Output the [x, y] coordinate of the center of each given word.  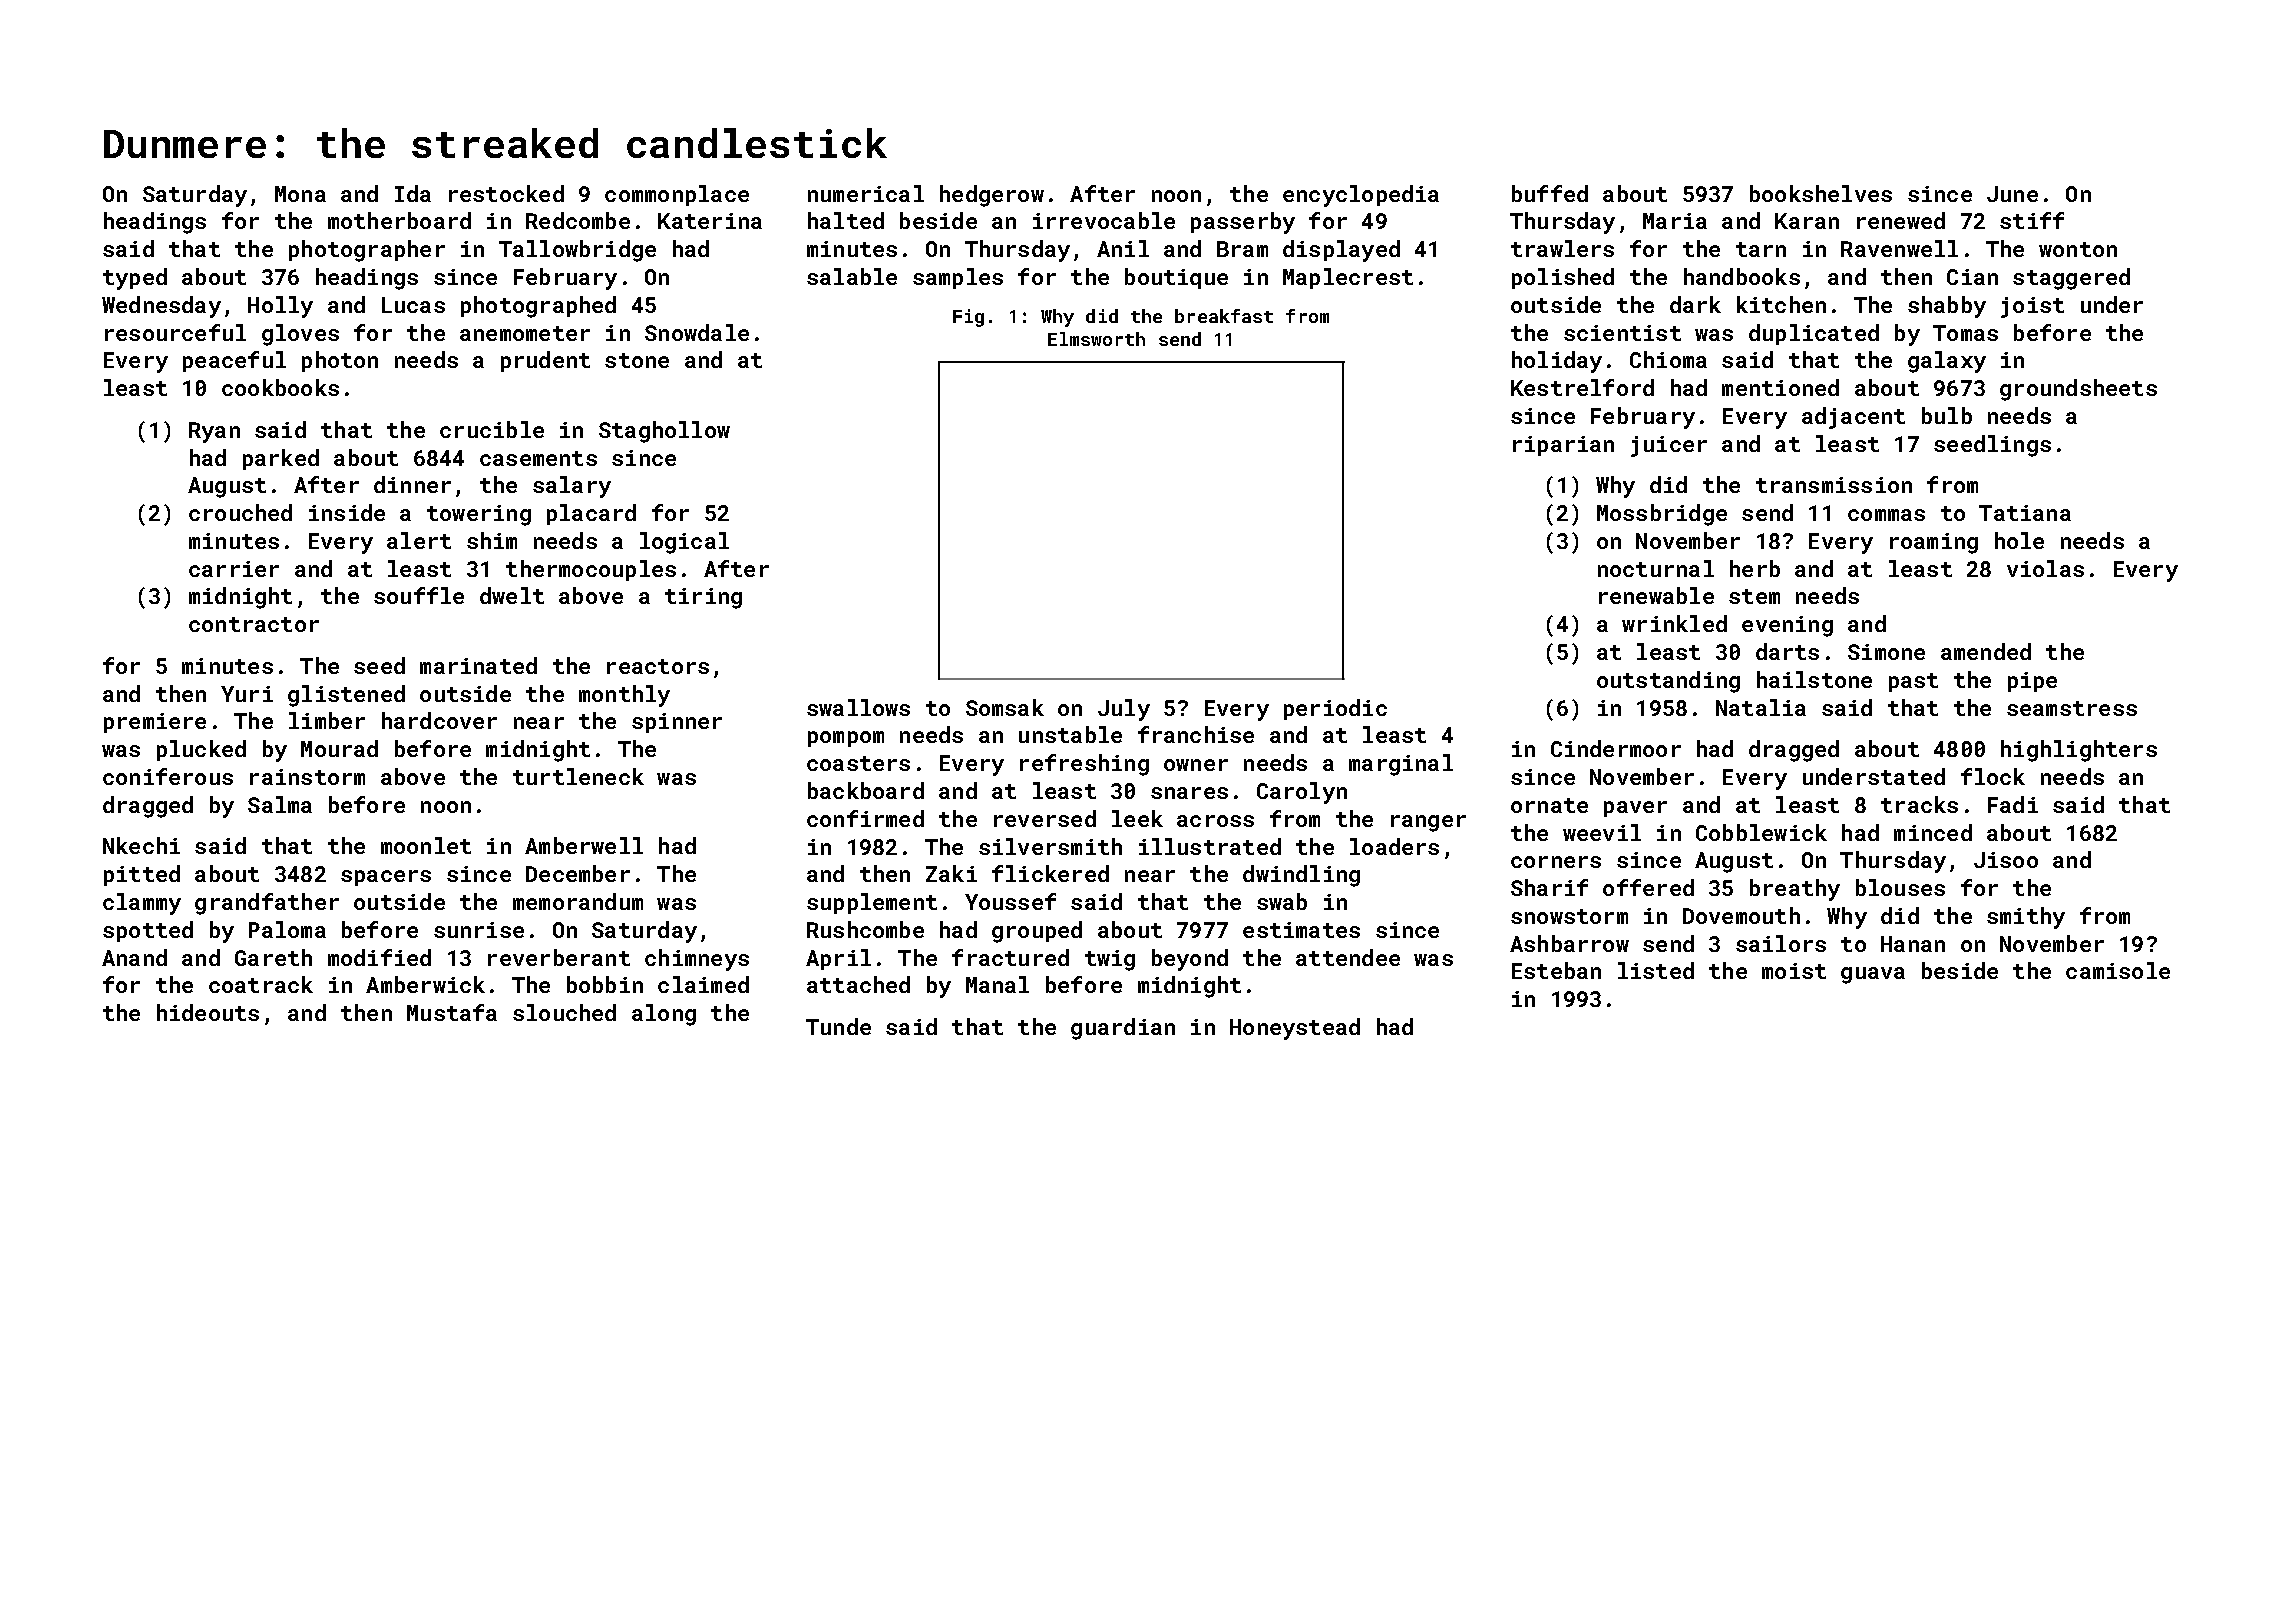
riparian [1563, 446]
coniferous [168, 776]
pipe [2032, 682]
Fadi [2013, 804]
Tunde [838, 1026]
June [2012, 194]
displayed [1341, 251]
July [1124, 710]
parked [281, 459]
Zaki [951, 873]
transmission [1834, 485]
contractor [254, 624]
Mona [300, 194]
